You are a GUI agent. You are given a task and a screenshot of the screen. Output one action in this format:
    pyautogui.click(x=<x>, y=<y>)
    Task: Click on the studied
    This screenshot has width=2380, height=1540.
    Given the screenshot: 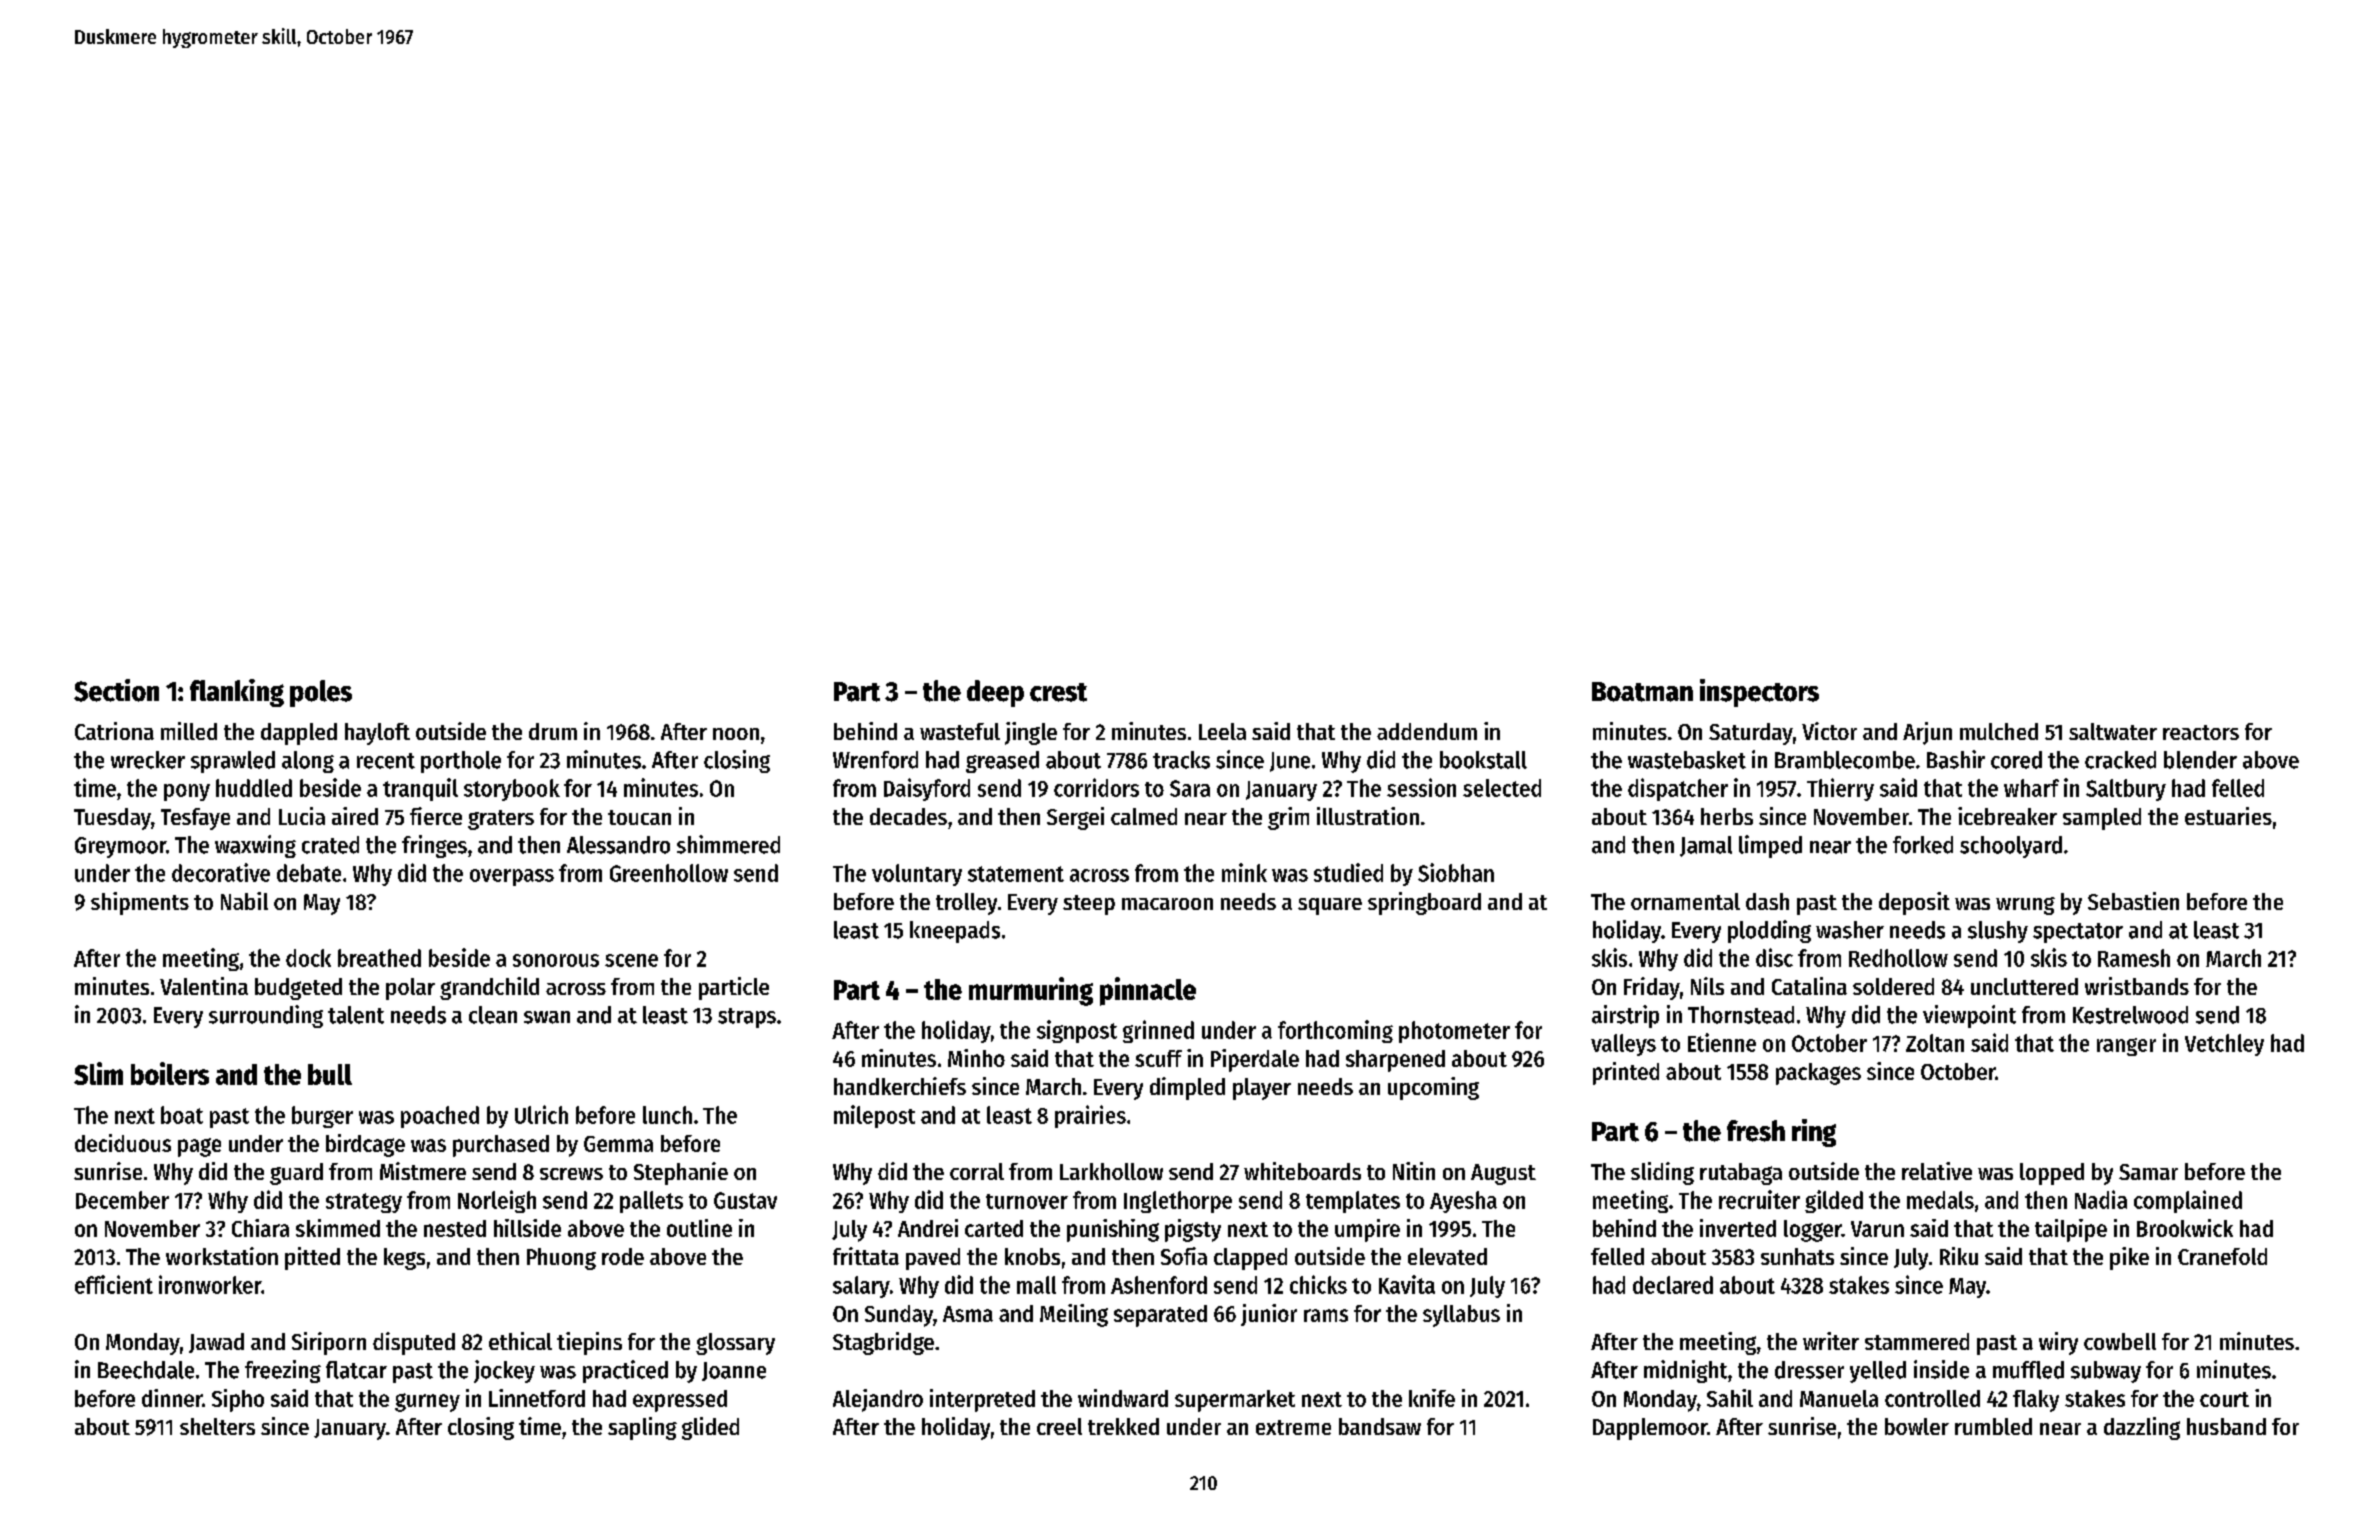 What is the action you would take?
    pyautogui.click(x=1348, y=872)
